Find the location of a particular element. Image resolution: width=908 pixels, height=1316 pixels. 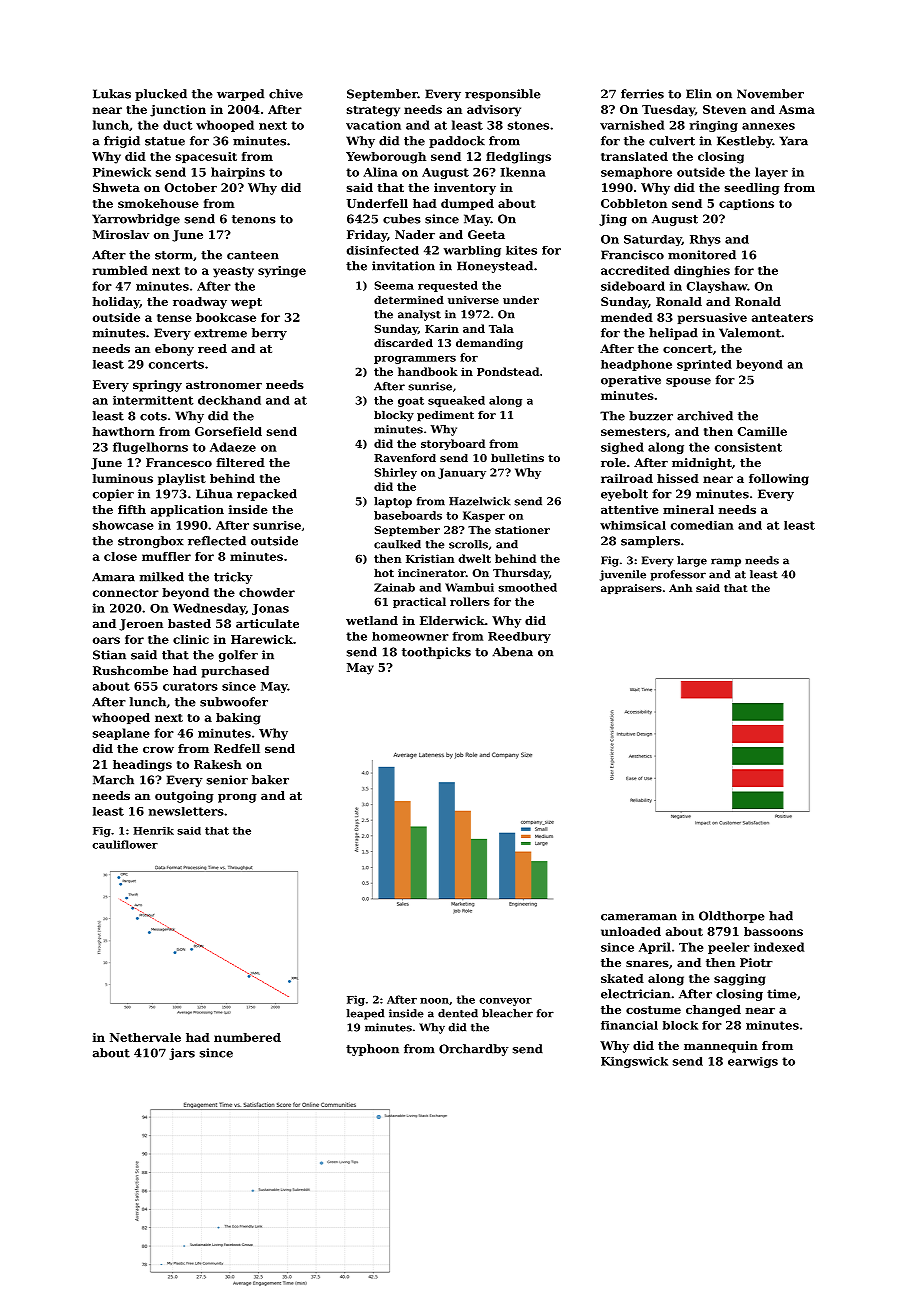

jars is located at coordinates (182, 1054).
